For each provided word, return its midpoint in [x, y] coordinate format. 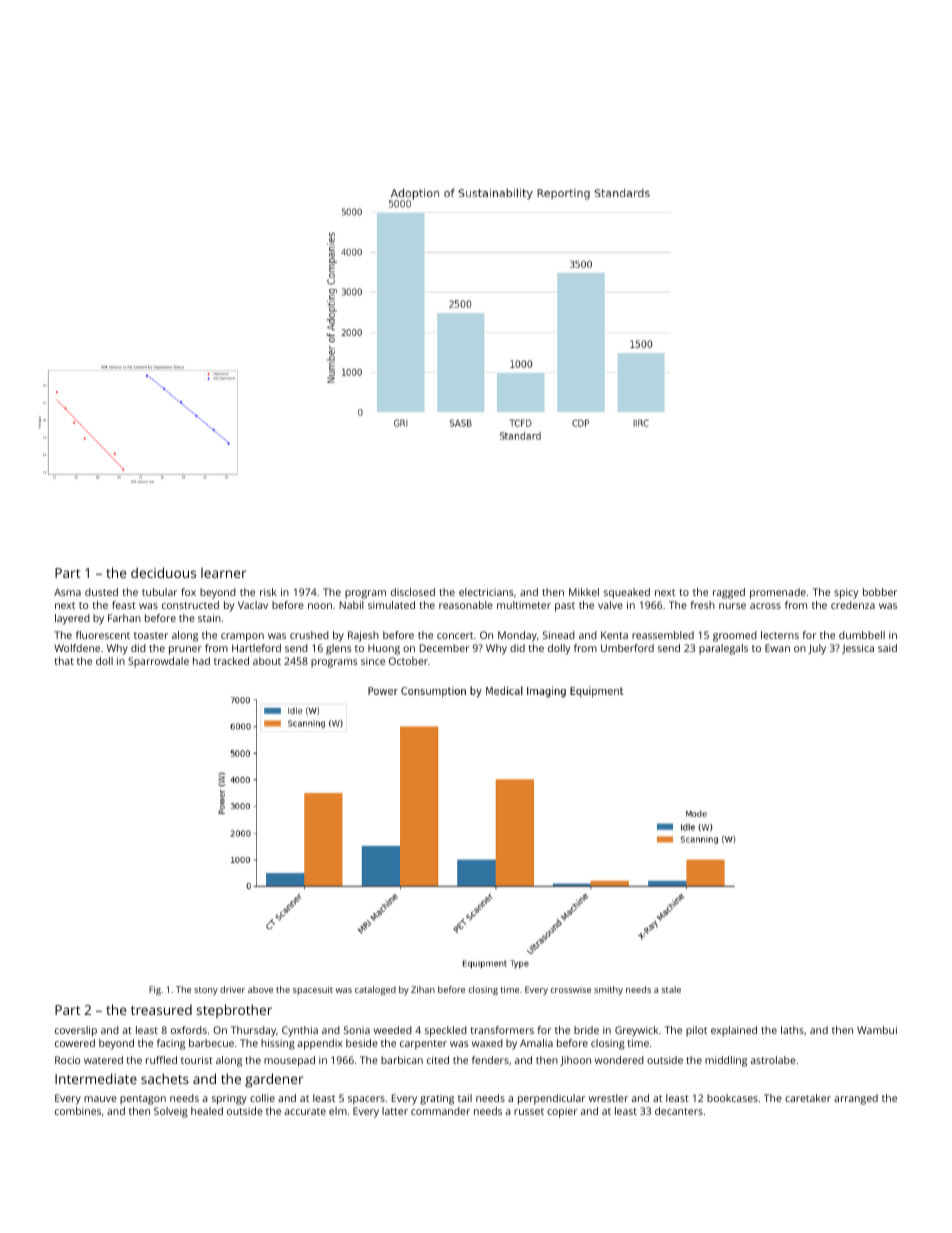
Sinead [559, 635]
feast [124, 605]
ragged [729, 593]
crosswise [571, 989]
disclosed [413, 592]
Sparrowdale [158, 662]
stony [206, 991]
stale [671, 989]
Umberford [627, 648]
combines [78, 1111]
